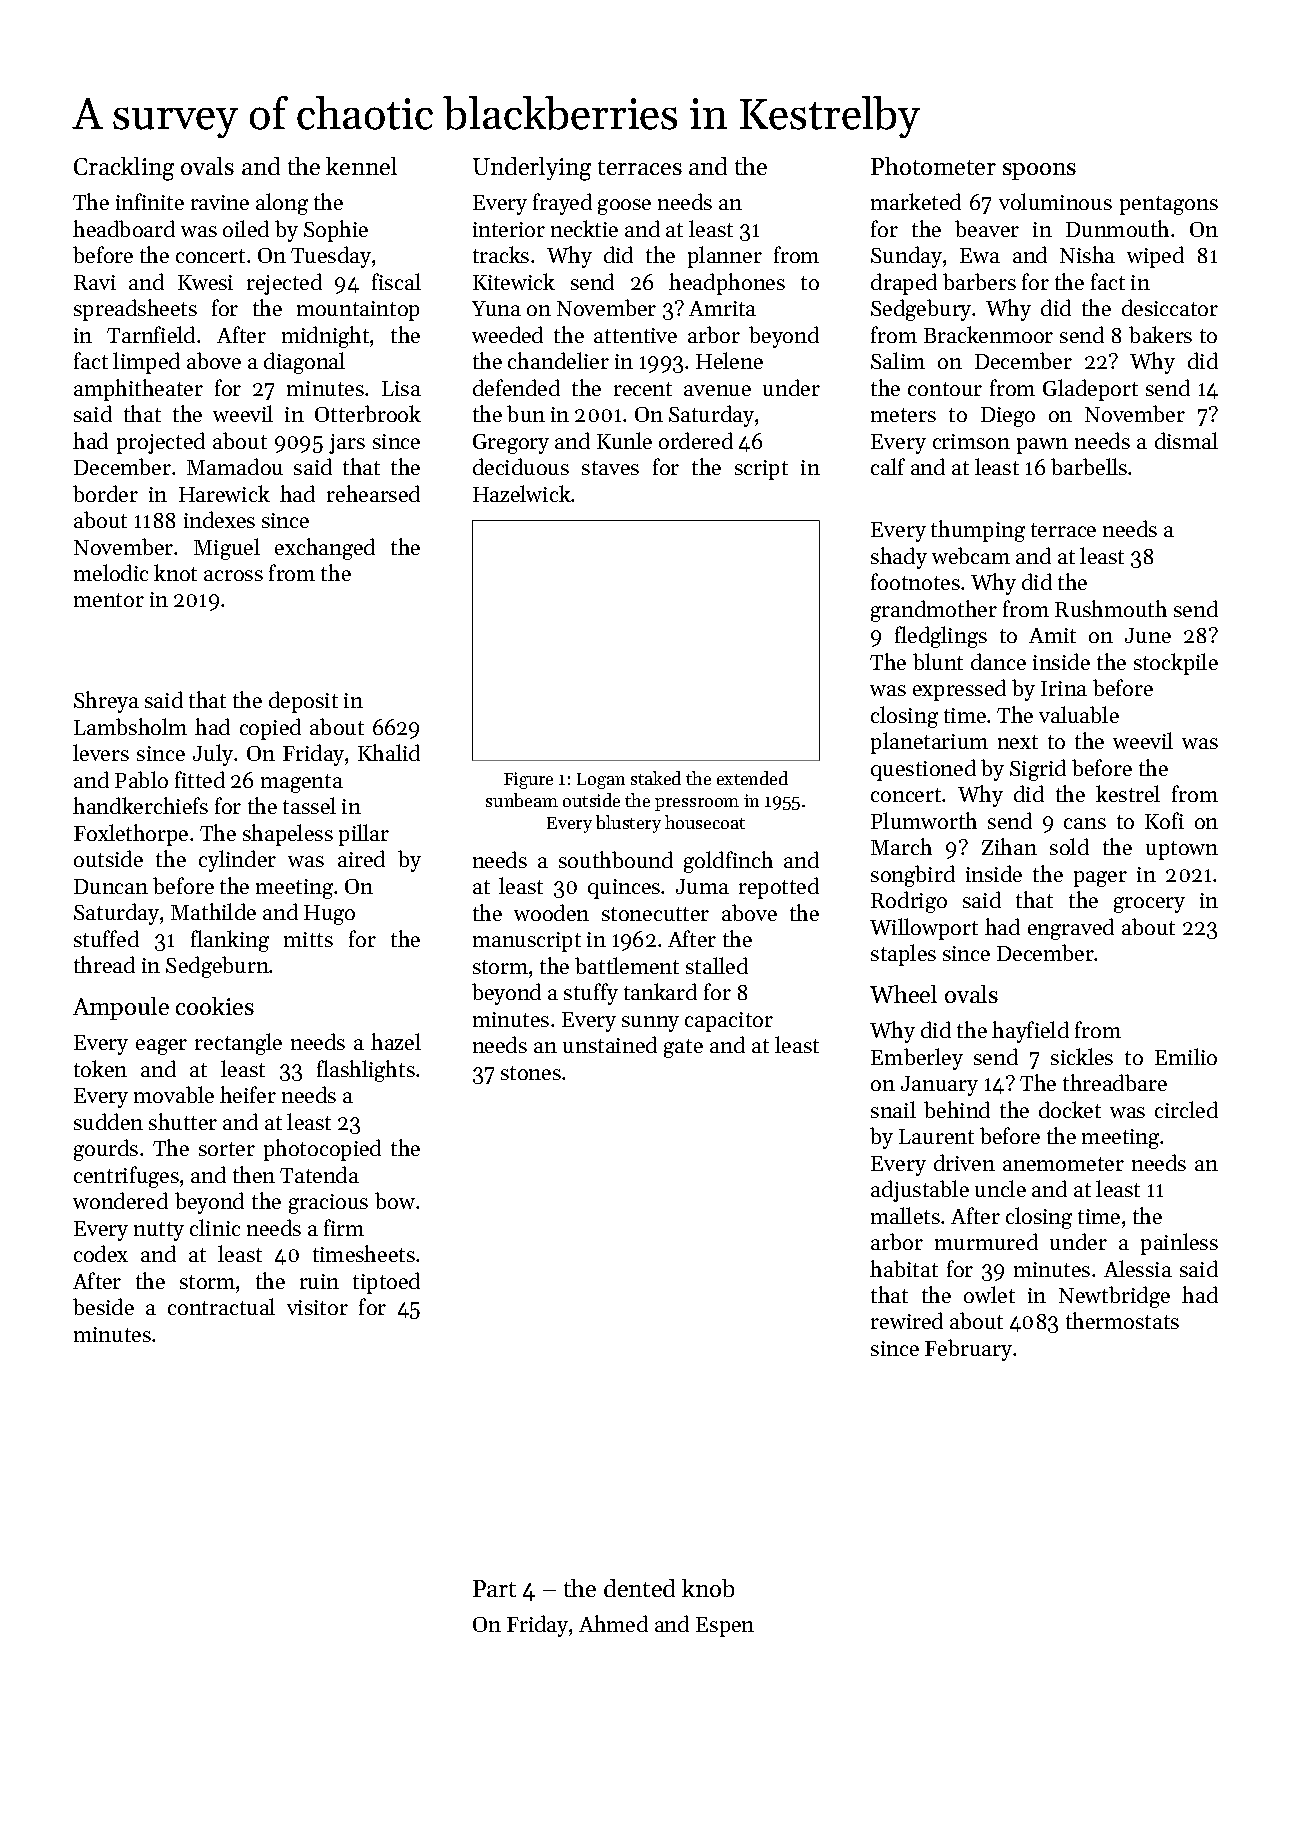 Image resolution: width=1292 pixels, height=1828 pixels. Describe the element at coordinates (494, 1588) in the image. I see `Part` at that location.
